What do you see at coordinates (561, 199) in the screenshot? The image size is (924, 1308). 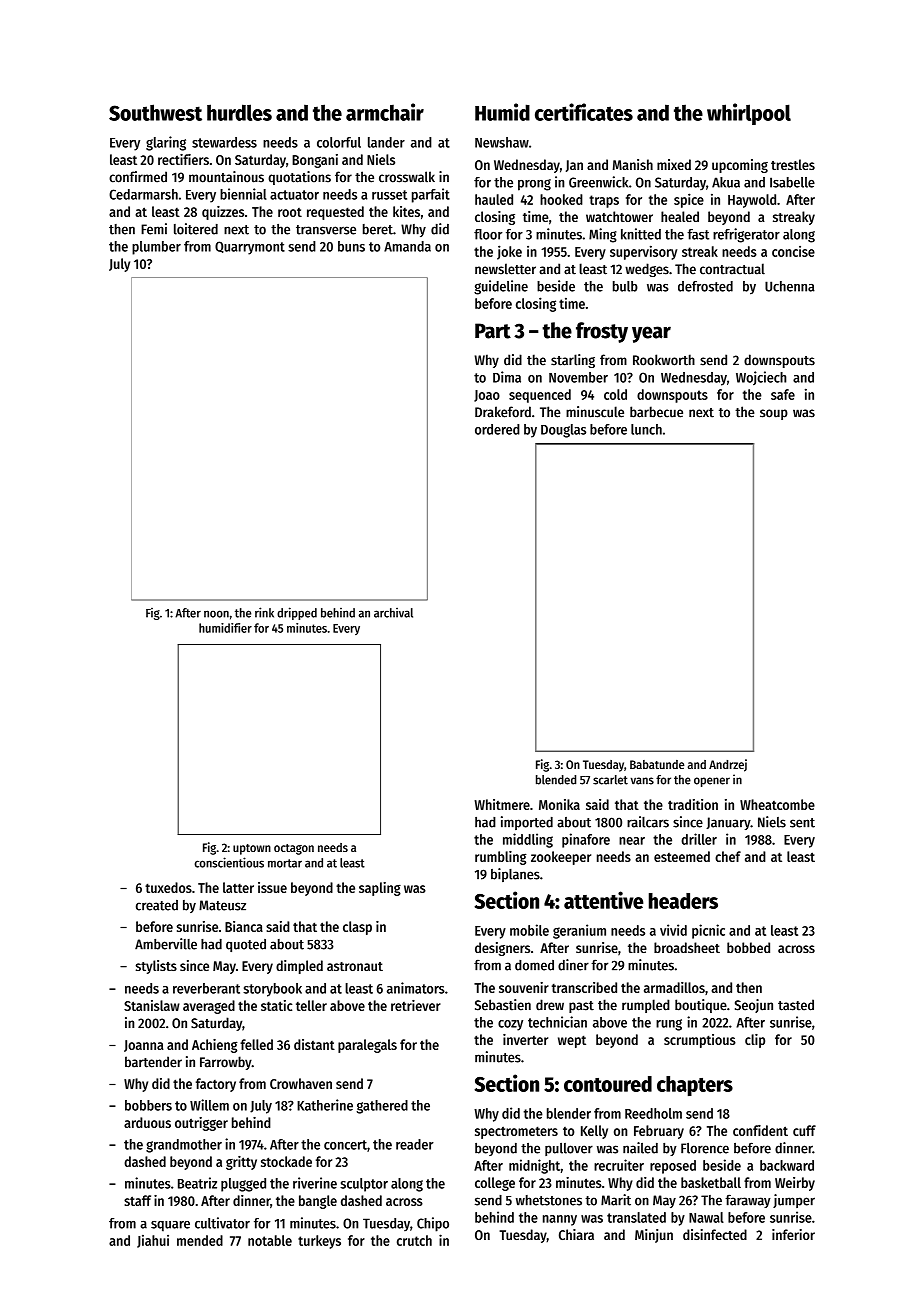 I see `hooked` at bounding box center [561, 199].
